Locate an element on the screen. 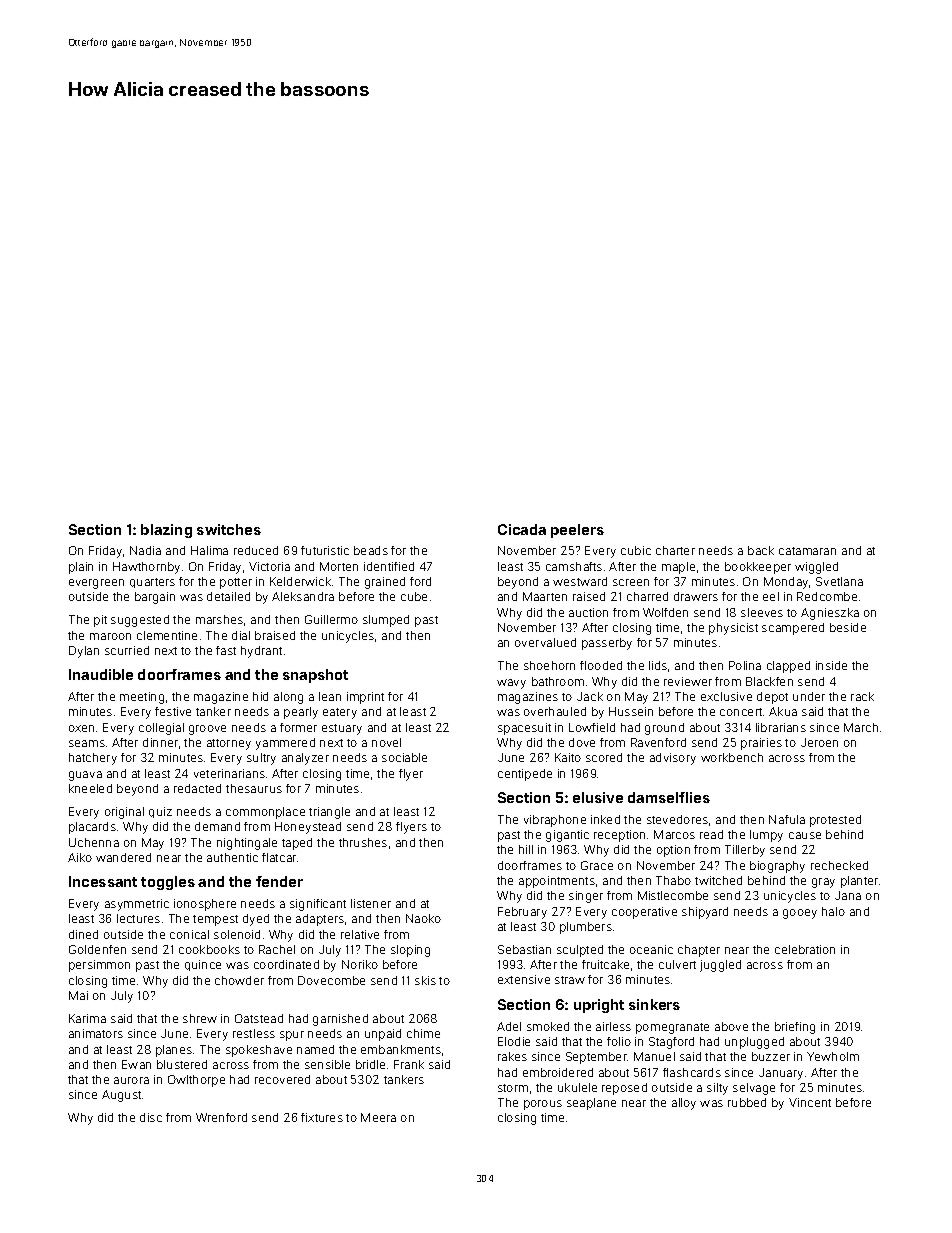 The width and height of the screenshot is (952, 1233). wavy is located at coordinates (511, 684).
